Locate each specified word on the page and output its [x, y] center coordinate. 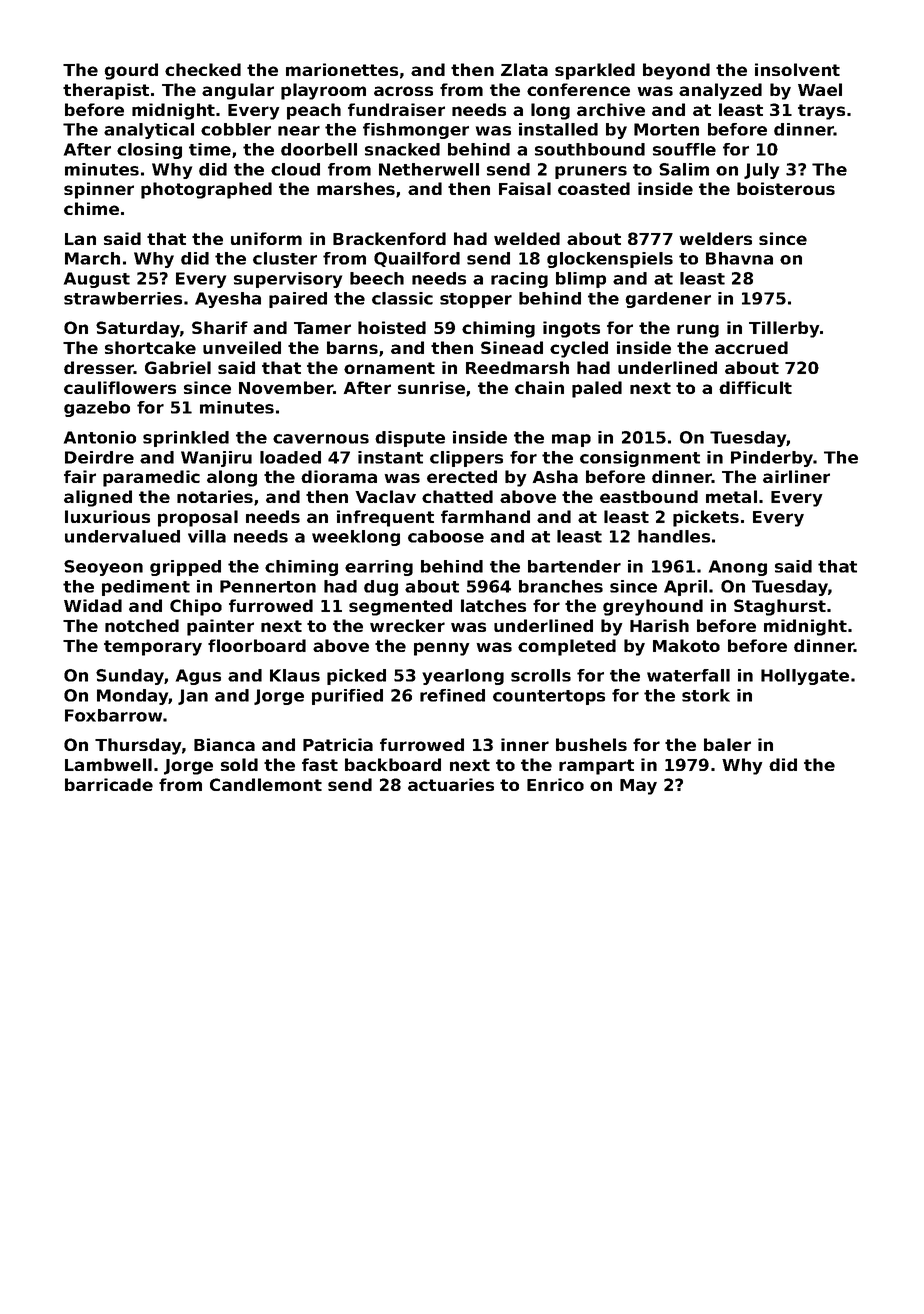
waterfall [688, 675]
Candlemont [266, 784]
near [299, 131]
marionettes [342, 69]
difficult [755, 387]
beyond [676, 71]
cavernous [321, 439]
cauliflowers [120, 387]
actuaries [451, 784]
